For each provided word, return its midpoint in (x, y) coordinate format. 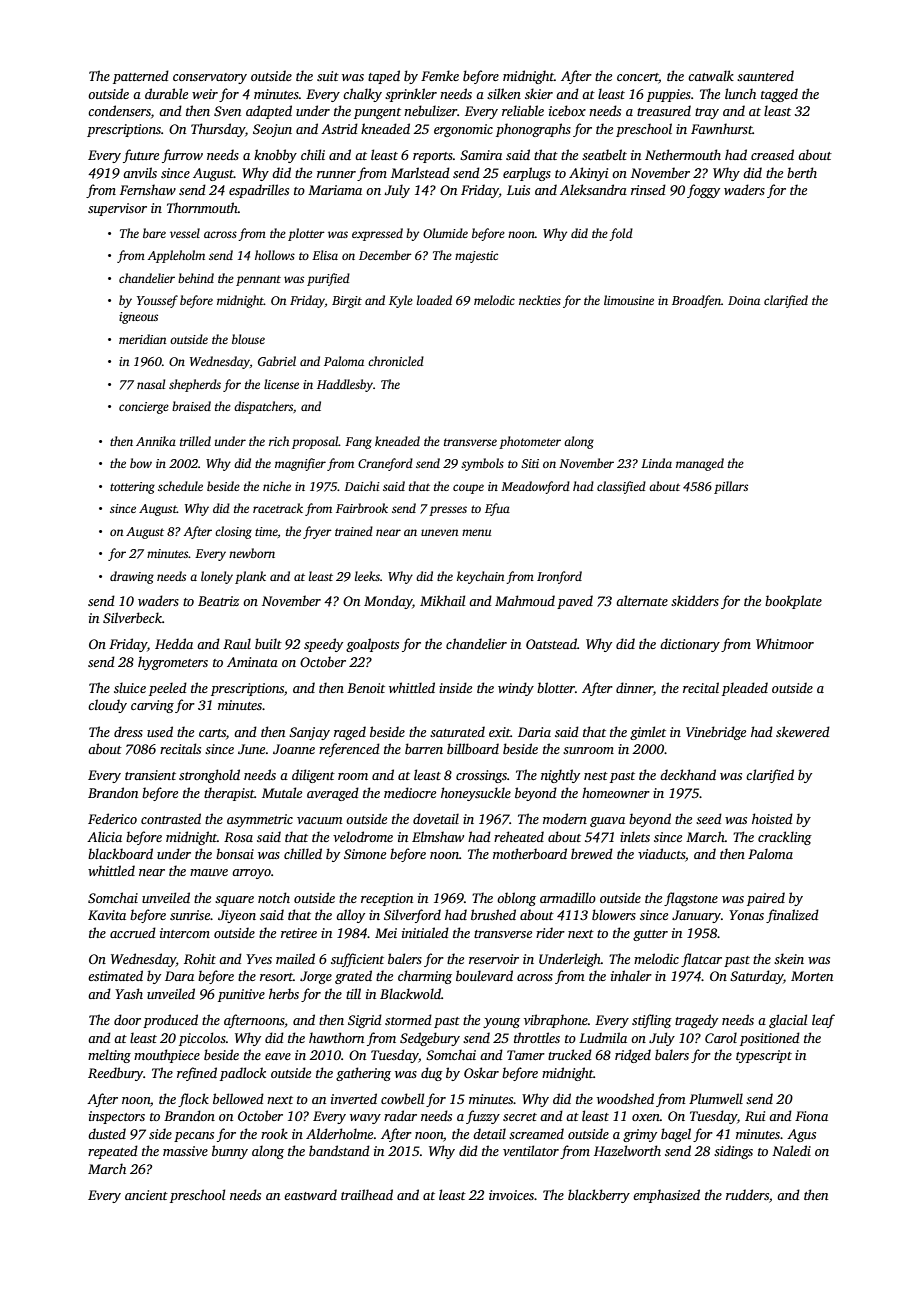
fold (621, 234)
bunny (230, 1152)
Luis (518, 190)
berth (802, 172)
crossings (481, 776)
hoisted (772, 818)
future (141, 156)
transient (150, 775)
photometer (530, 442)
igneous (138, 318)
